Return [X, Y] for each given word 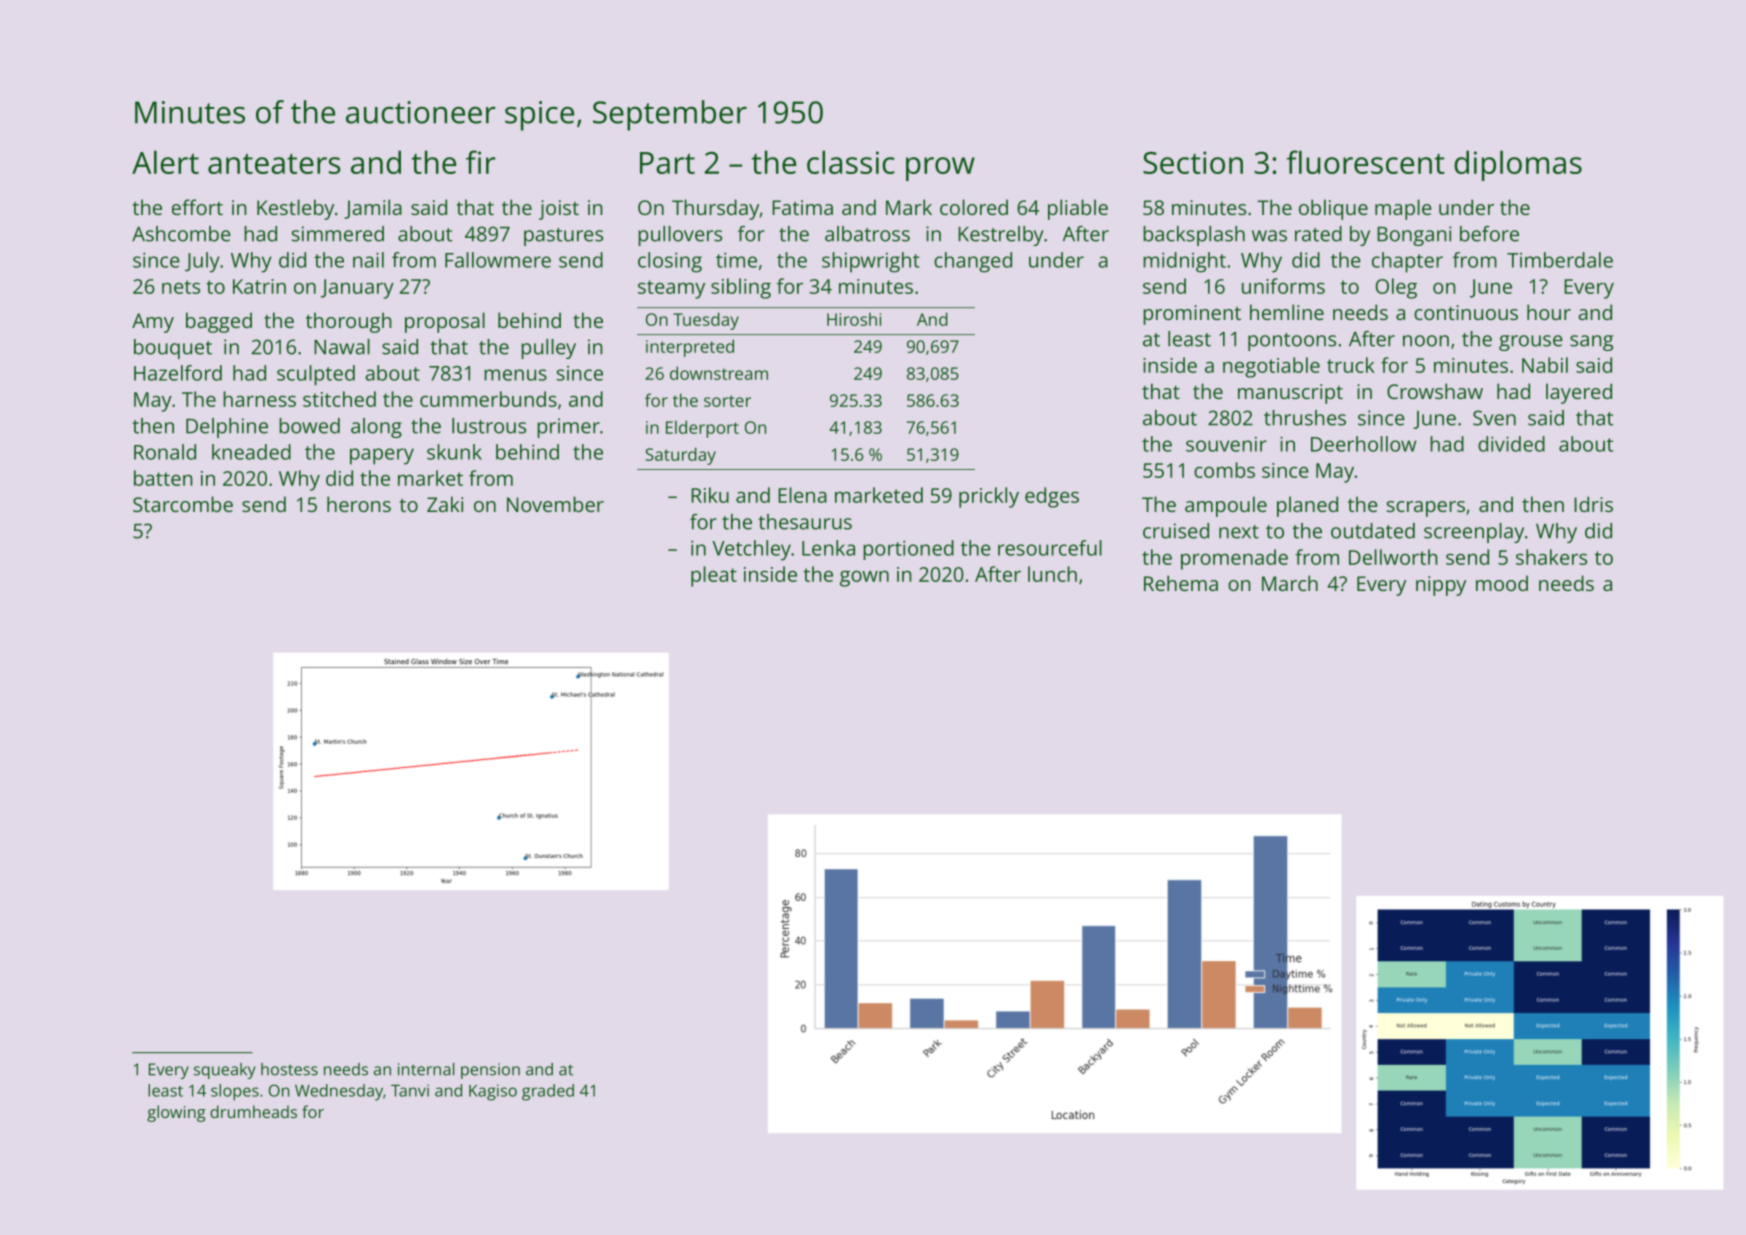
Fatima [802, 207]
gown [864, 578]
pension [490, 1071]
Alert [165, 162]
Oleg [1396, 288]
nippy [1441, 586]
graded [548, 1092]
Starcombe [183, 504]
